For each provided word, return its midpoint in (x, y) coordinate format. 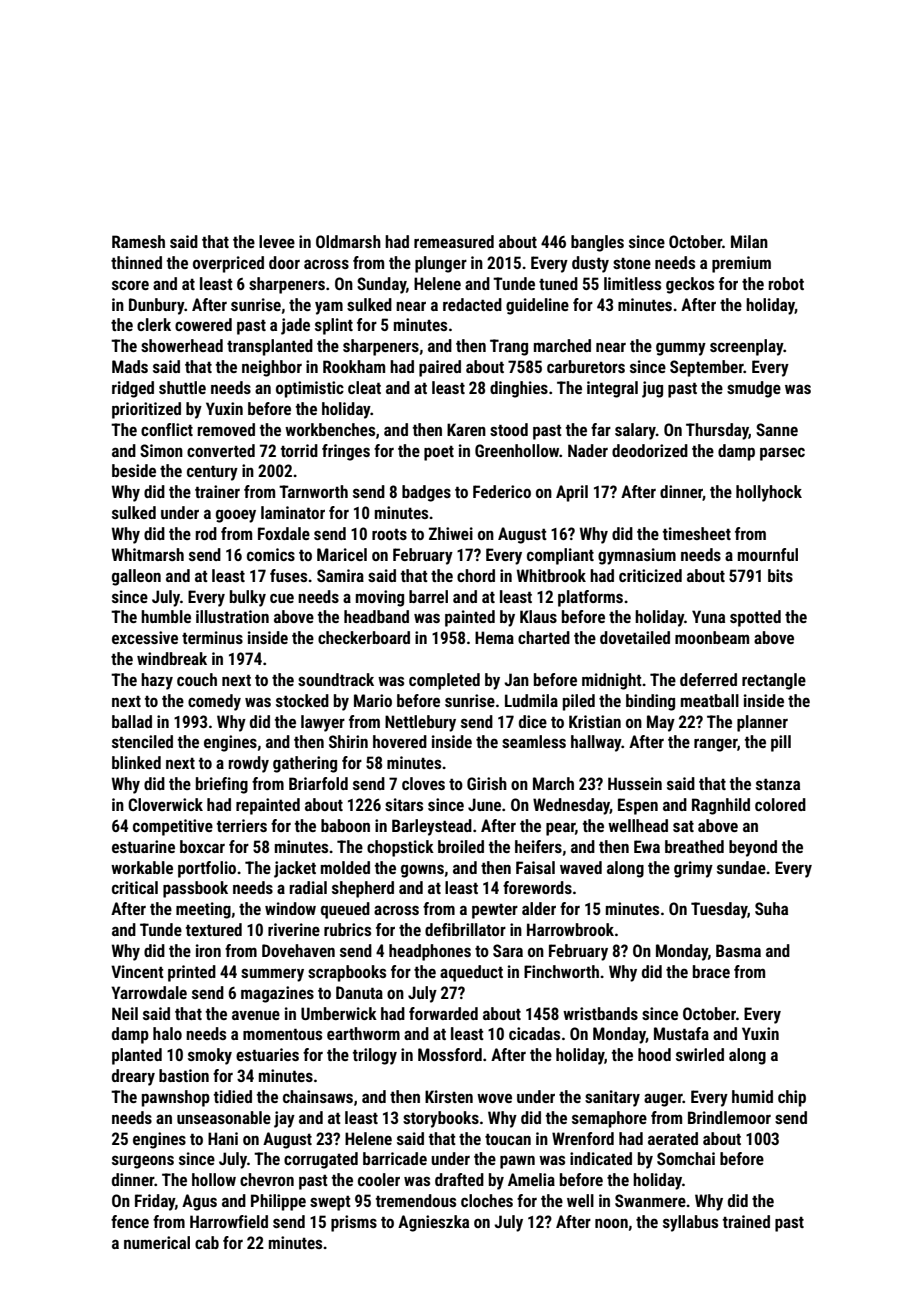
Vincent (137, 971)
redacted (472, 304)
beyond (753, 848)
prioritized (146, 410)
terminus (212, 637)
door (284, 262)
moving (380, 598)
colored (780, 804)
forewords (537, 887)
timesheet (697, 533)
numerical (157, 1242)
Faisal (535, 867)
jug (652, 389)
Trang (509, 347)
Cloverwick (165, 804)
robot (786, 283)
